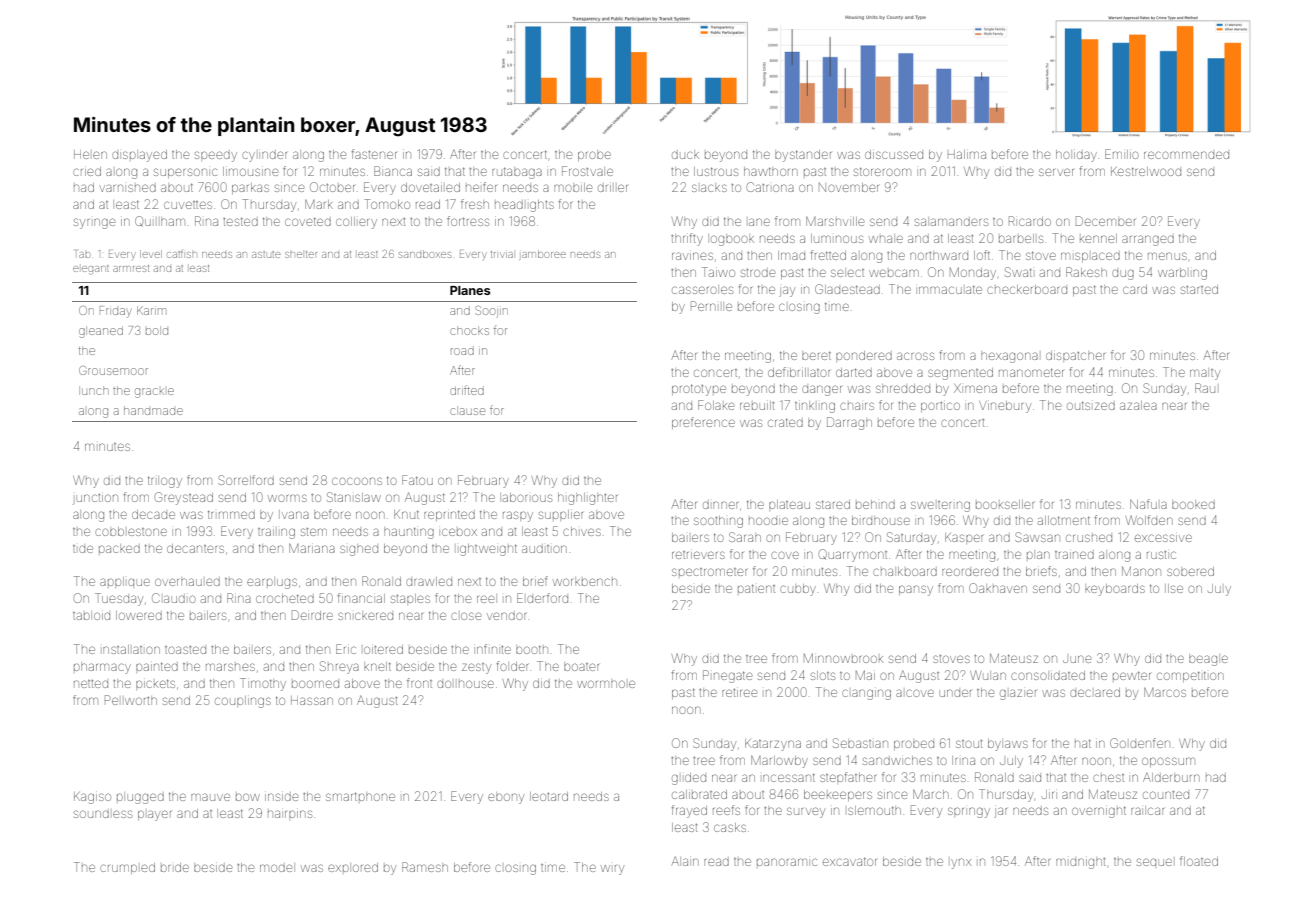 The image size is (1308, 924). I want to click on Ilse, so click(1174, 588).
